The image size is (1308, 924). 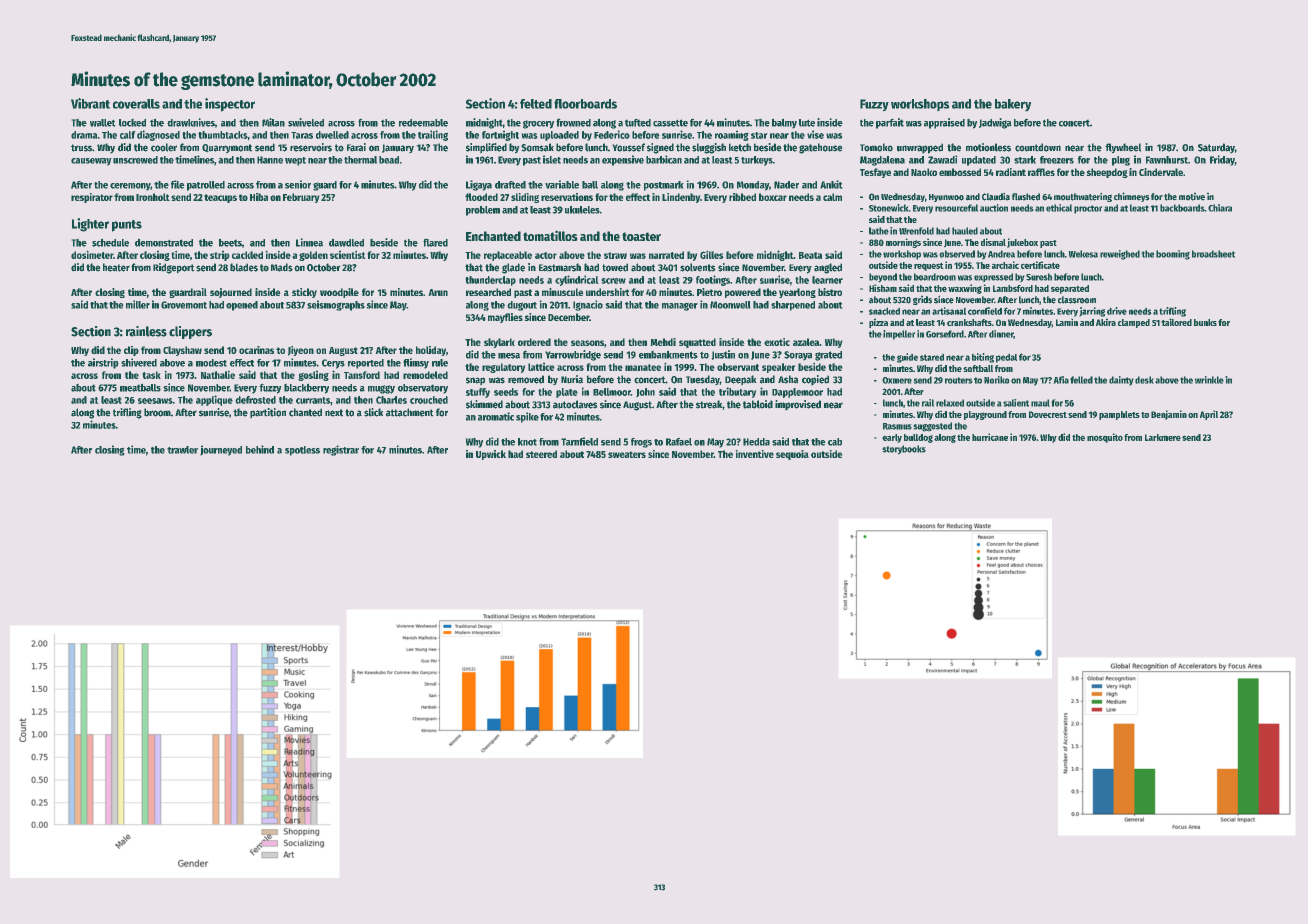 What do you see at coordinates (313, 400) in the screenshot?
I see `currants` at bounding box center [313, 400].
